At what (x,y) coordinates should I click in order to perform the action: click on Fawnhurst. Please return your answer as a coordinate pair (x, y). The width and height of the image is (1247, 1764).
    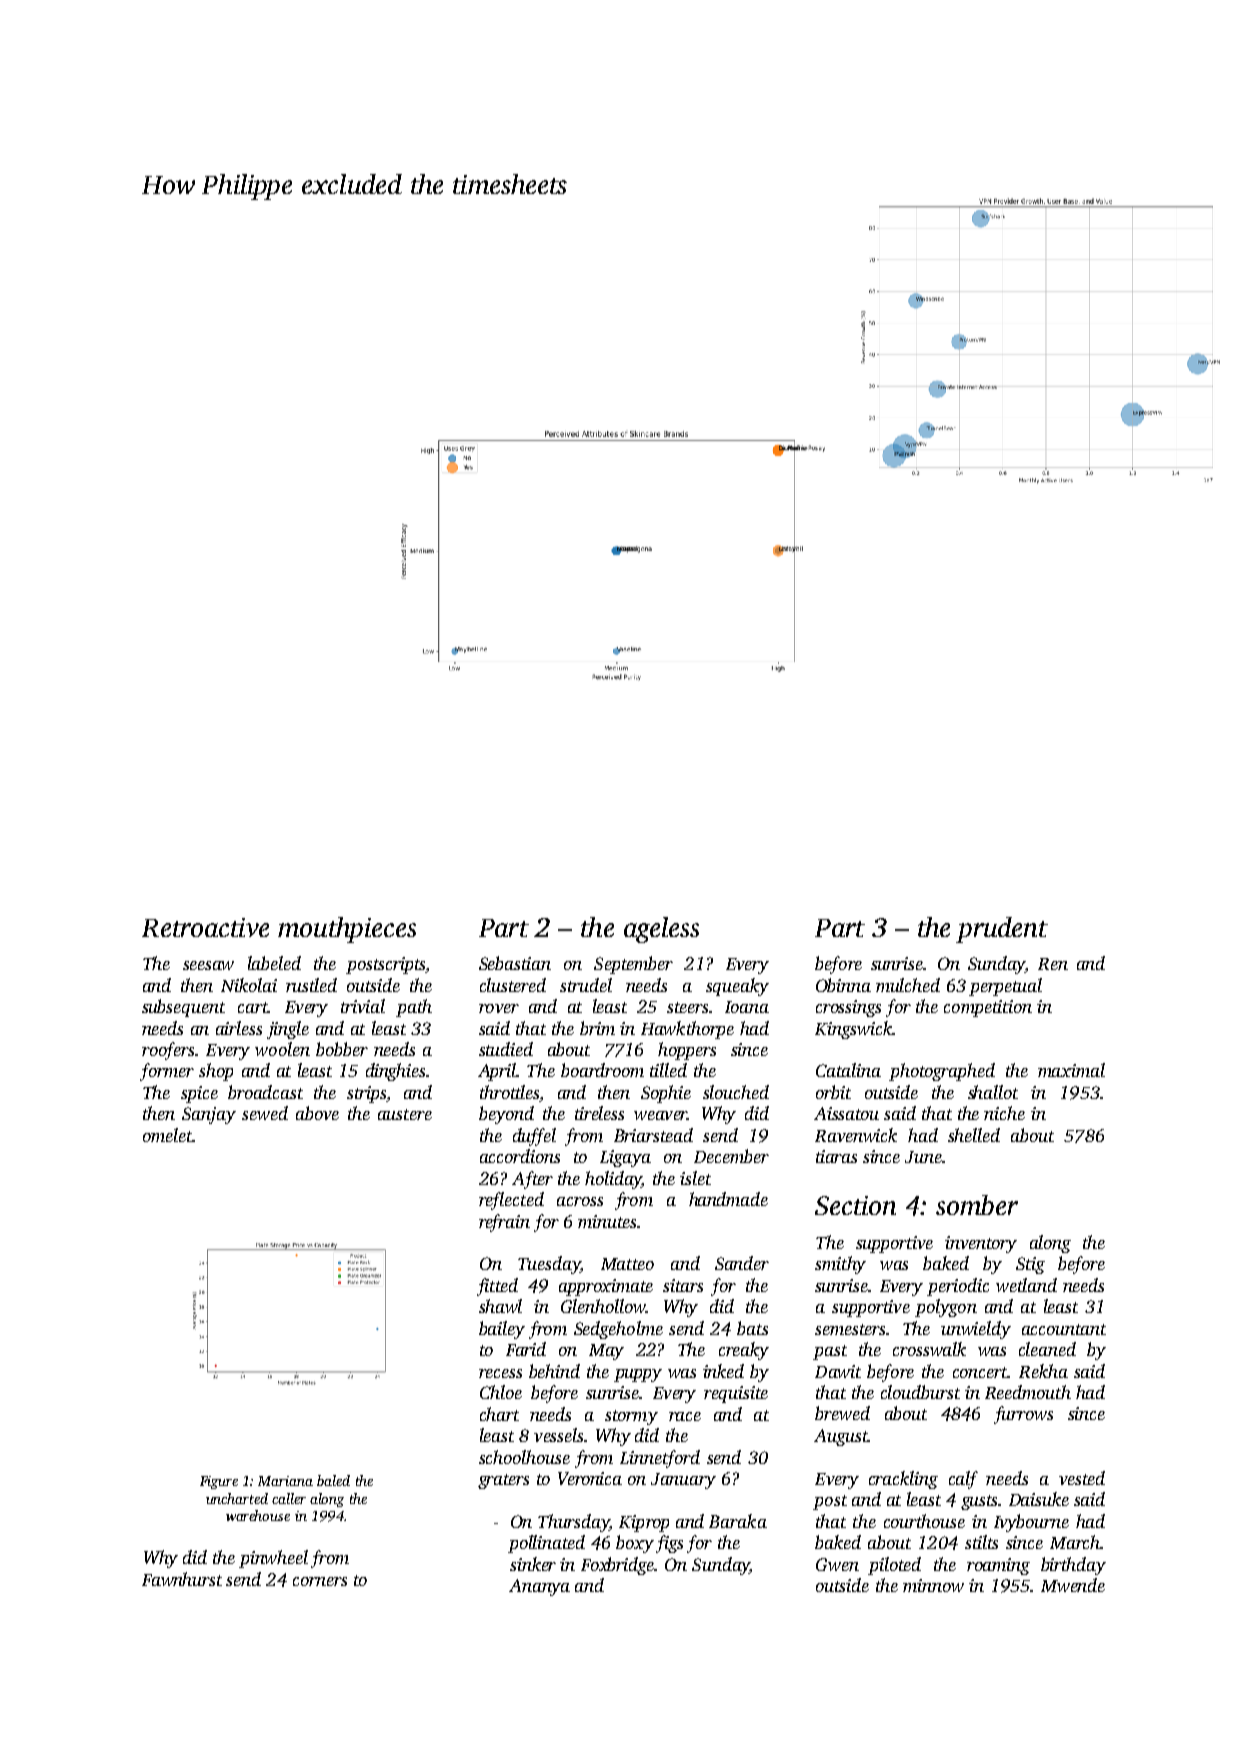
    Looking at the image, I should click on (182, 1579).
